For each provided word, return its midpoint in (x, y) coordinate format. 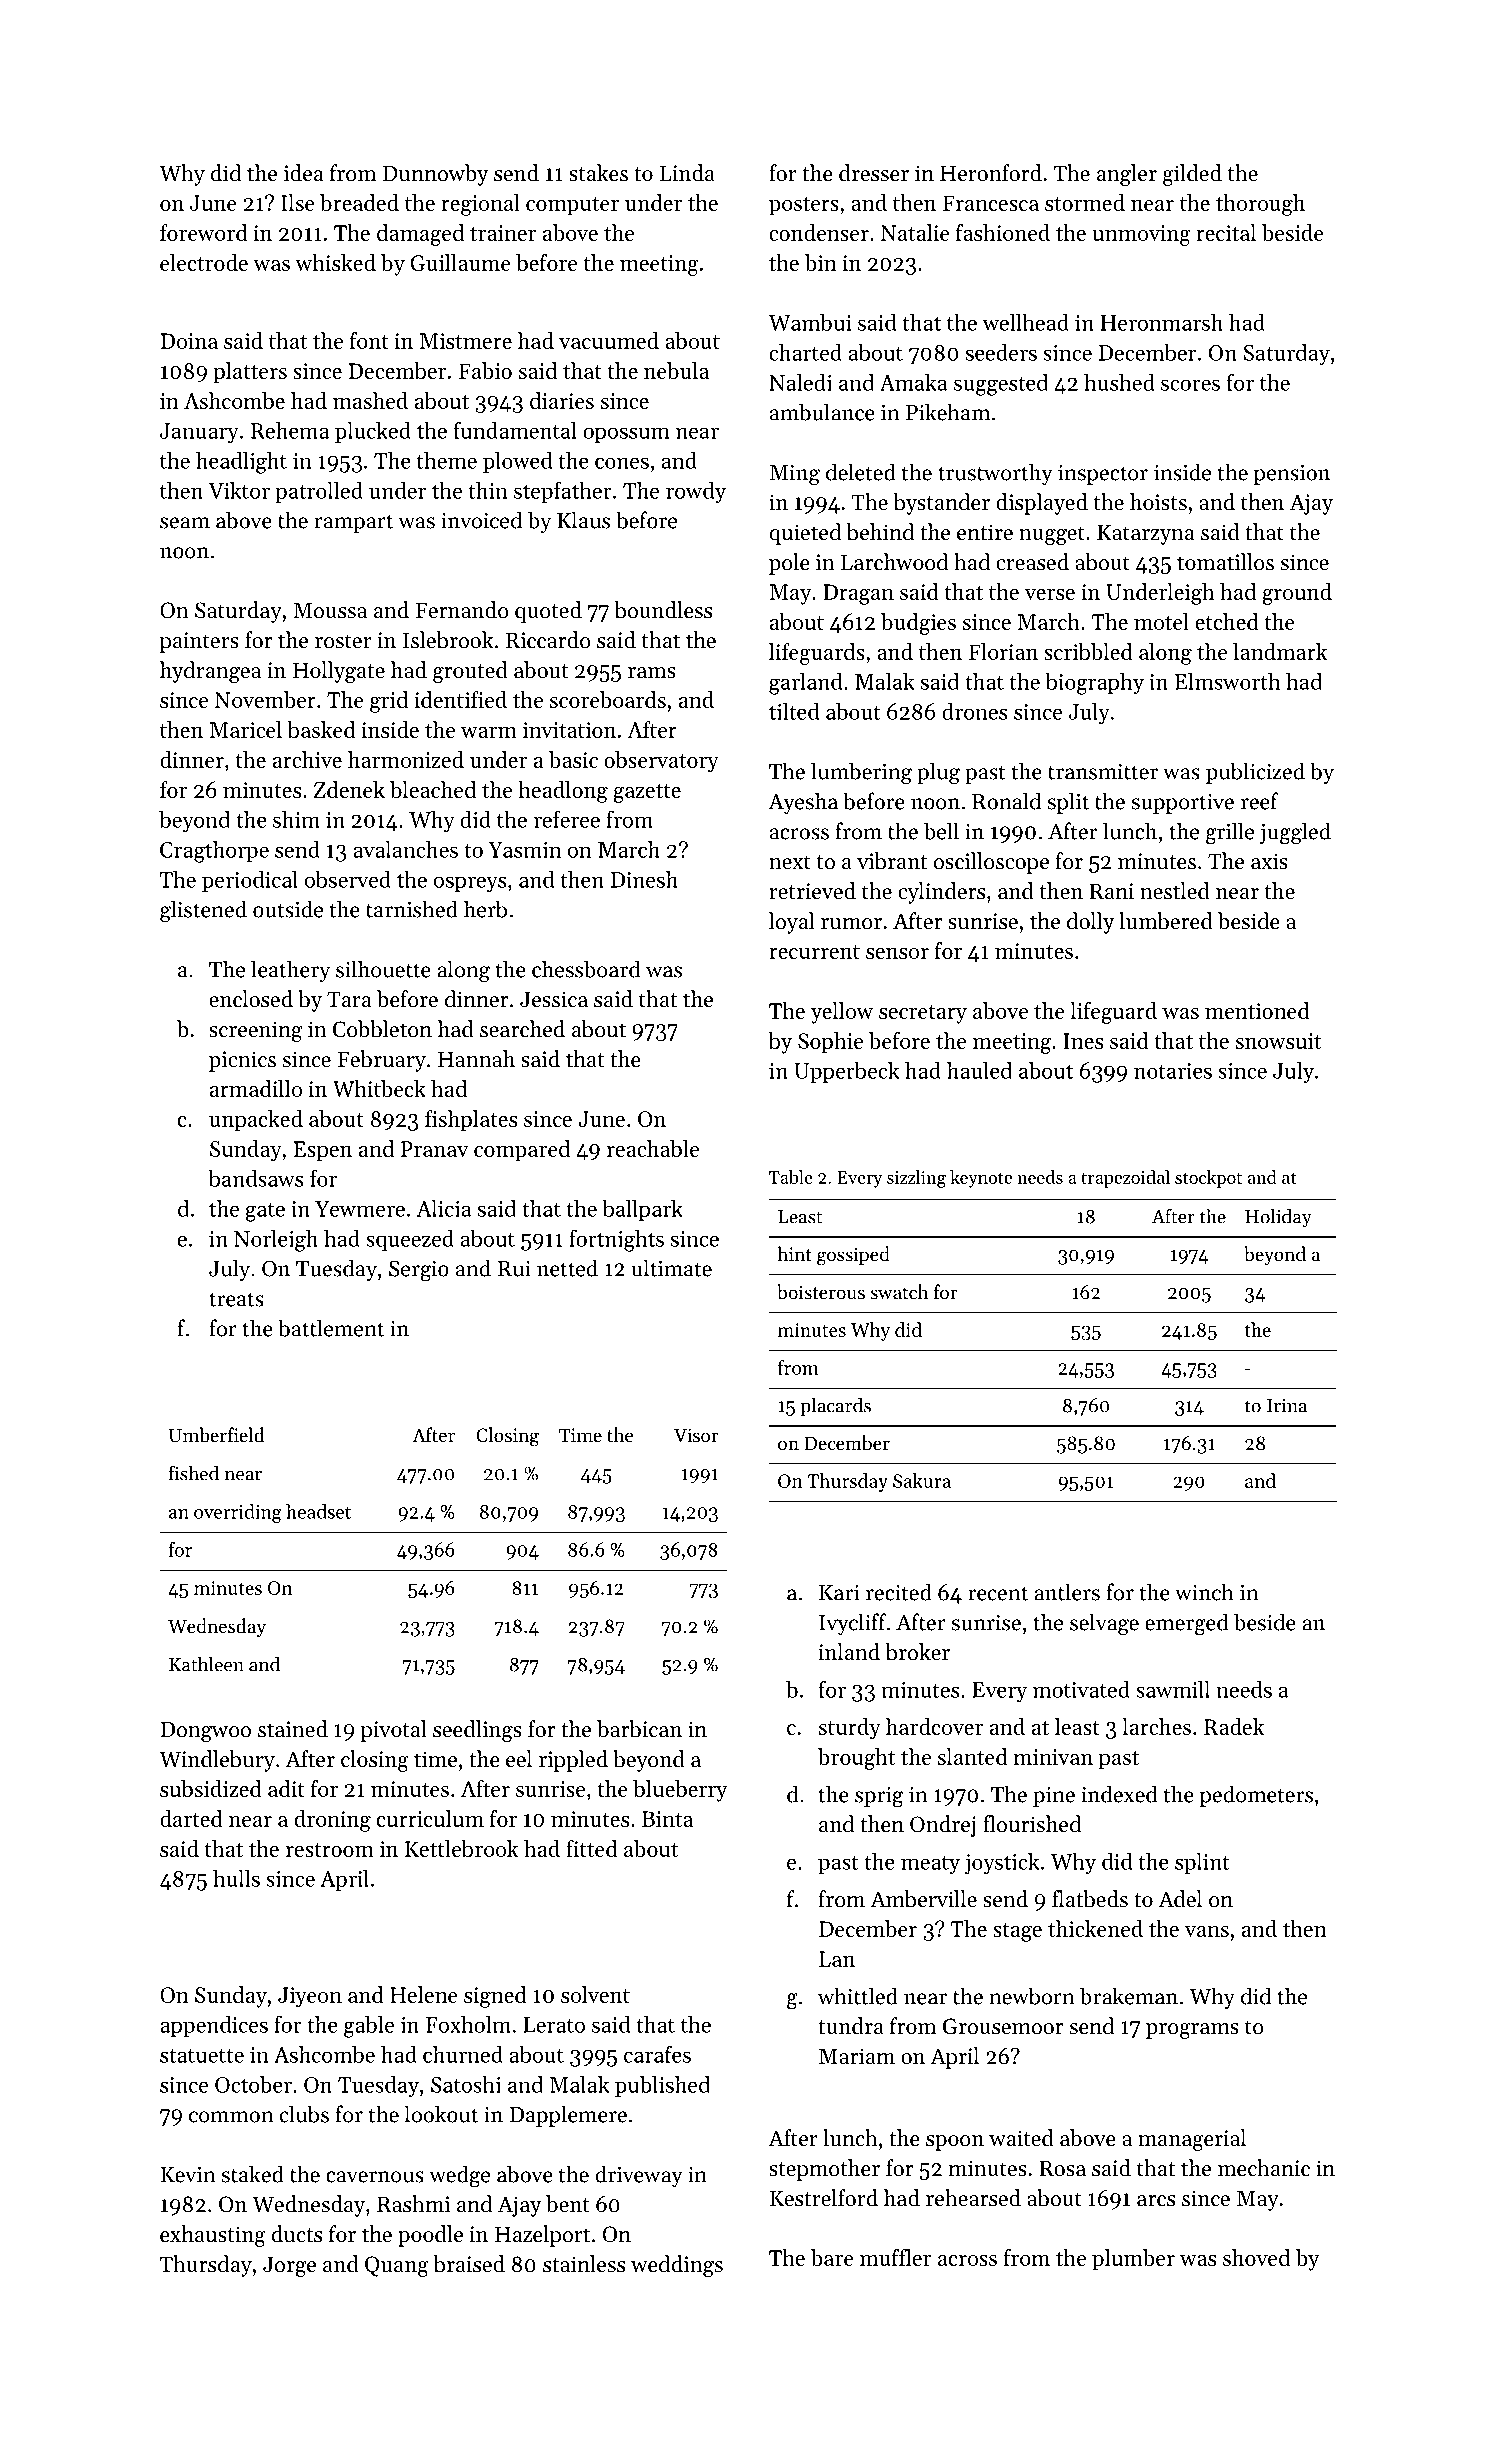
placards (835, 1406)
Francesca (991, 203)
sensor (897, 953)
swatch (899, 1291)
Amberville (923, 1899)
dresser (874, 173)
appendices (214, 2026)
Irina (1287, 1406)
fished (193, 1473)
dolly (1090, 923)
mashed (370, 400)
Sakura (922, 1480)
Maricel (246, 729)
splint (1202, 1863)
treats (236, 1299)
